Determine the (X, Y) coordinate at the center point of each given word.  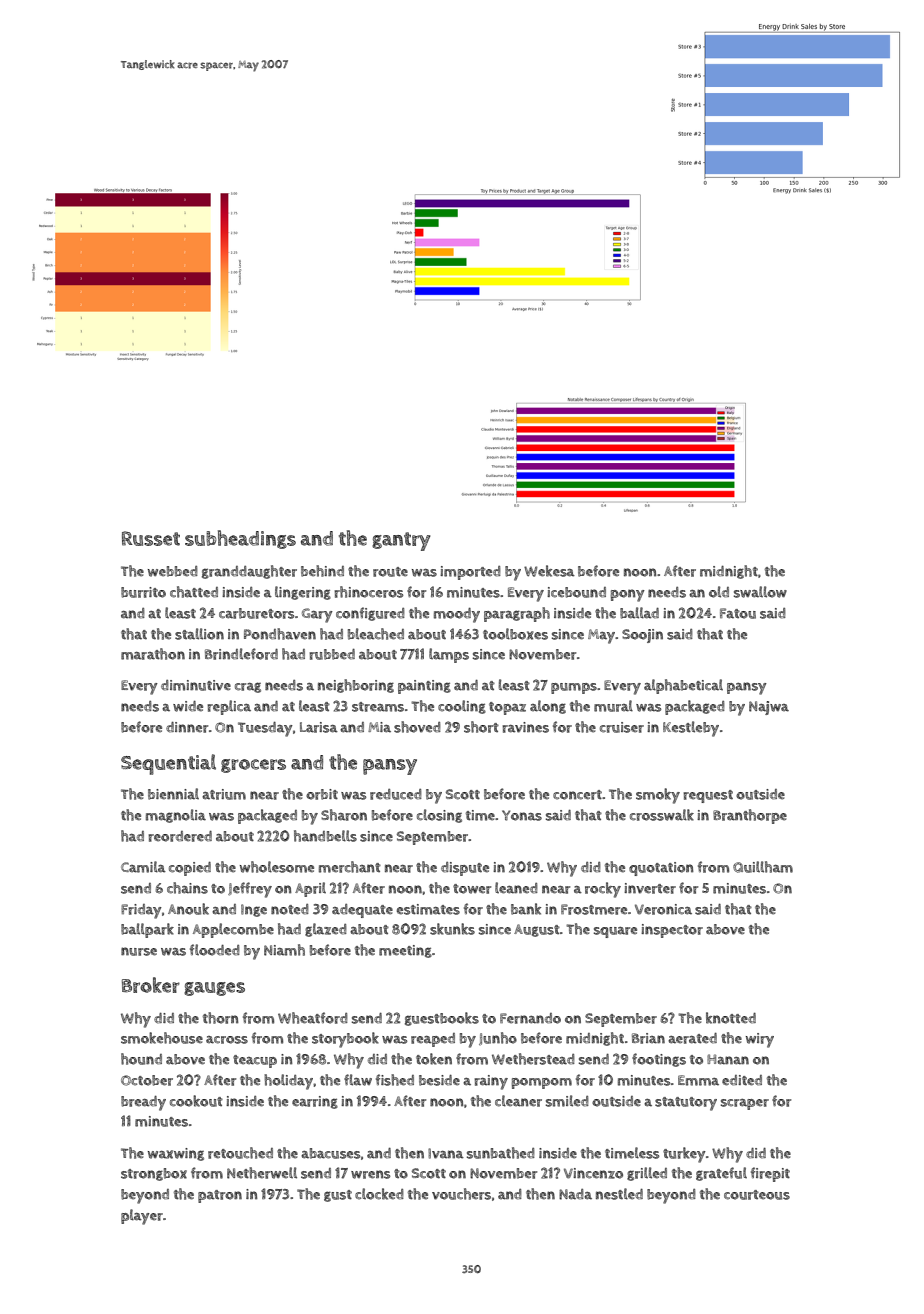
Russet (151, 538)
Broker (151, 985)
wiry (760, 1040)
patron (220, 1196)
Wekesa (549, 571)
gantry (401, 541)
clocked (379, 1194)
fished (395, 1080)
